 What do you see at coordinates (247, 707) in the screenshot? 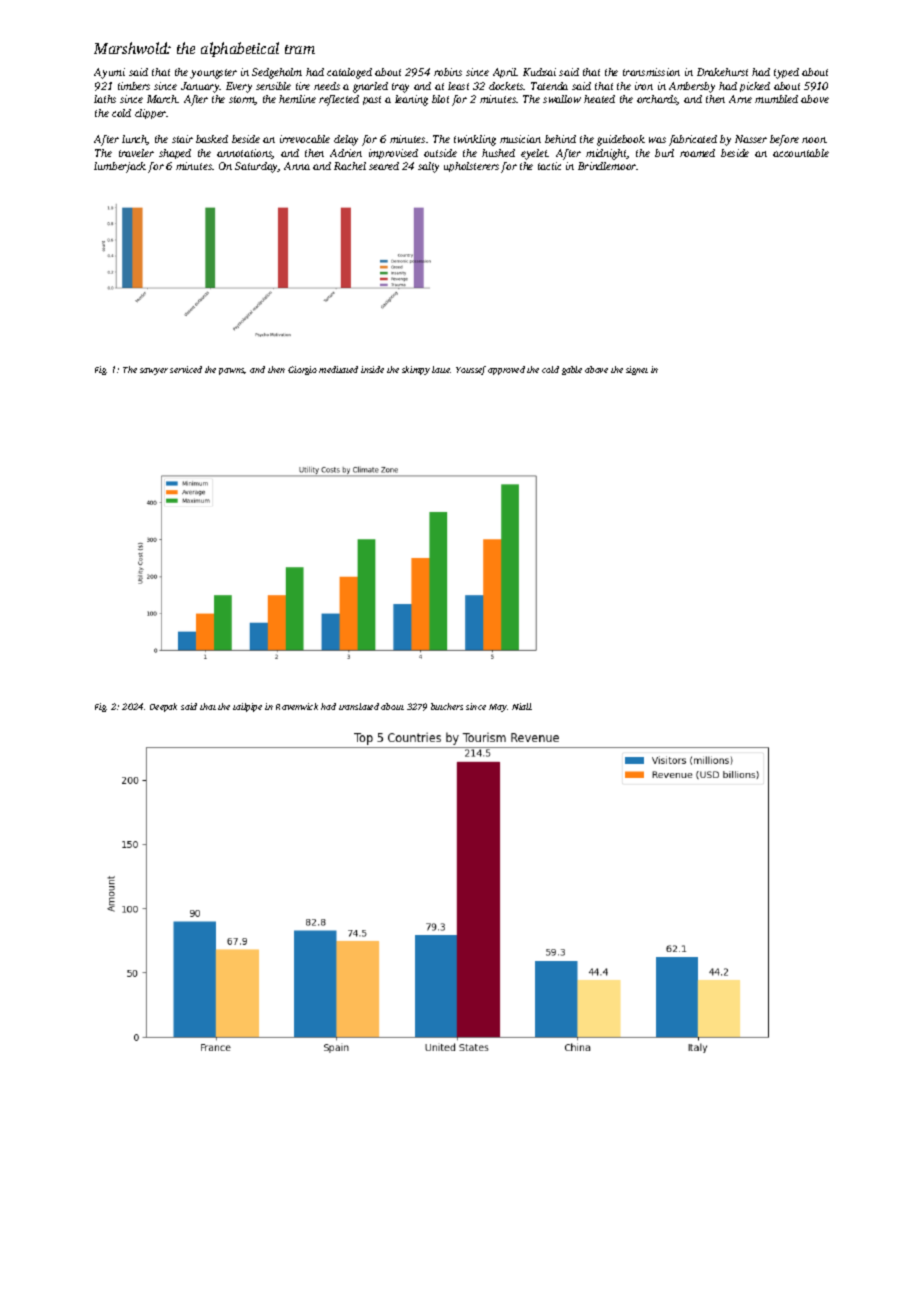
I see `tailpipe` at bounding box center [247, 707].
